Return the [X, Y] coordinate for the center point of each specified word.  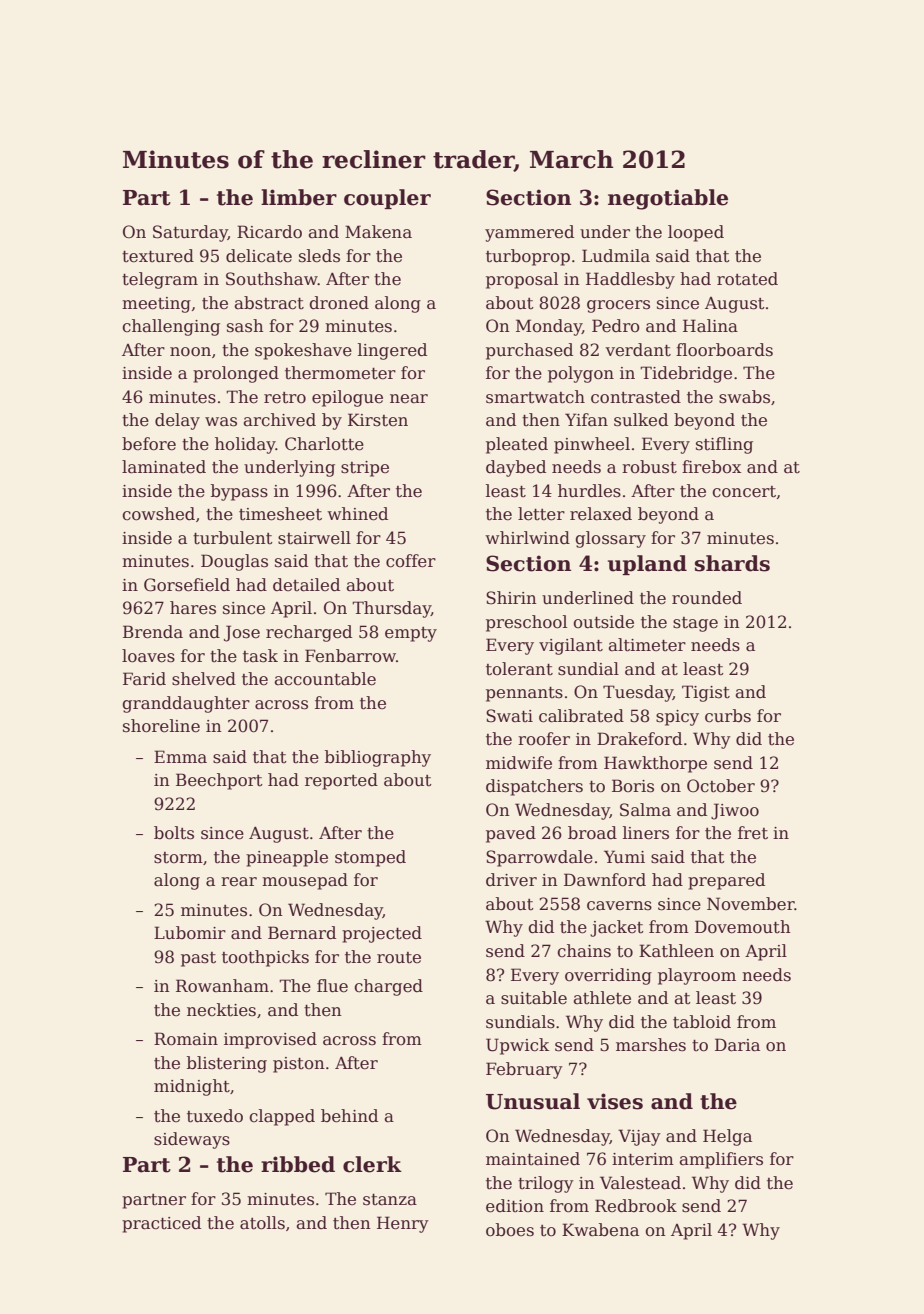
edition [515, 1206]
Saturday [190, 233]
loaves [148, 656]
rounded [707, 598]
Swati [509, 716]
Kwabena [600, 1230]
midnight [192, 1087]
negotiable [668, 199]
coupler [387, 199]
